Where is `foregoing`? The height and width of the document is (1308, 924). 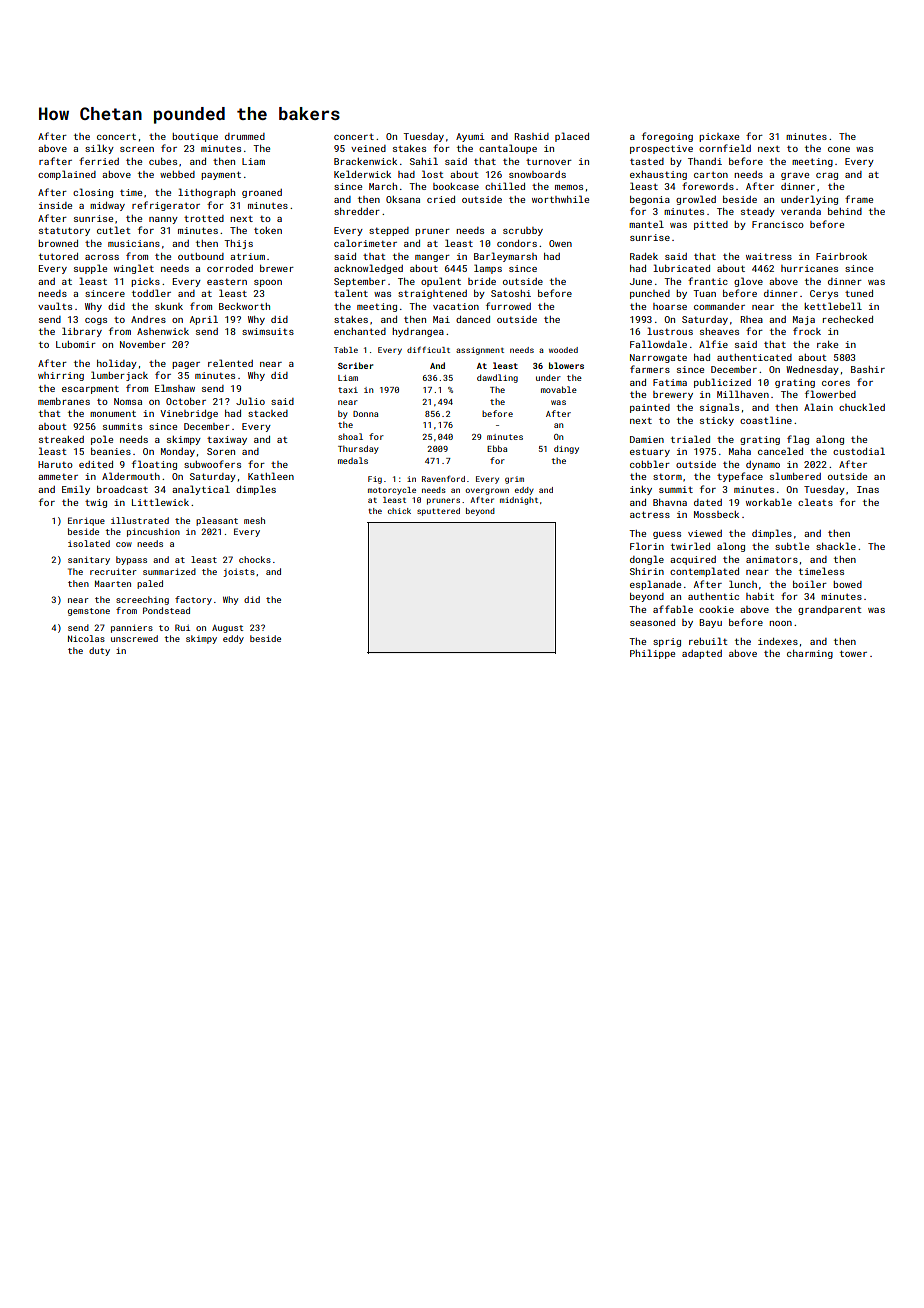
foregoing is located at coordinates (667, 137).
